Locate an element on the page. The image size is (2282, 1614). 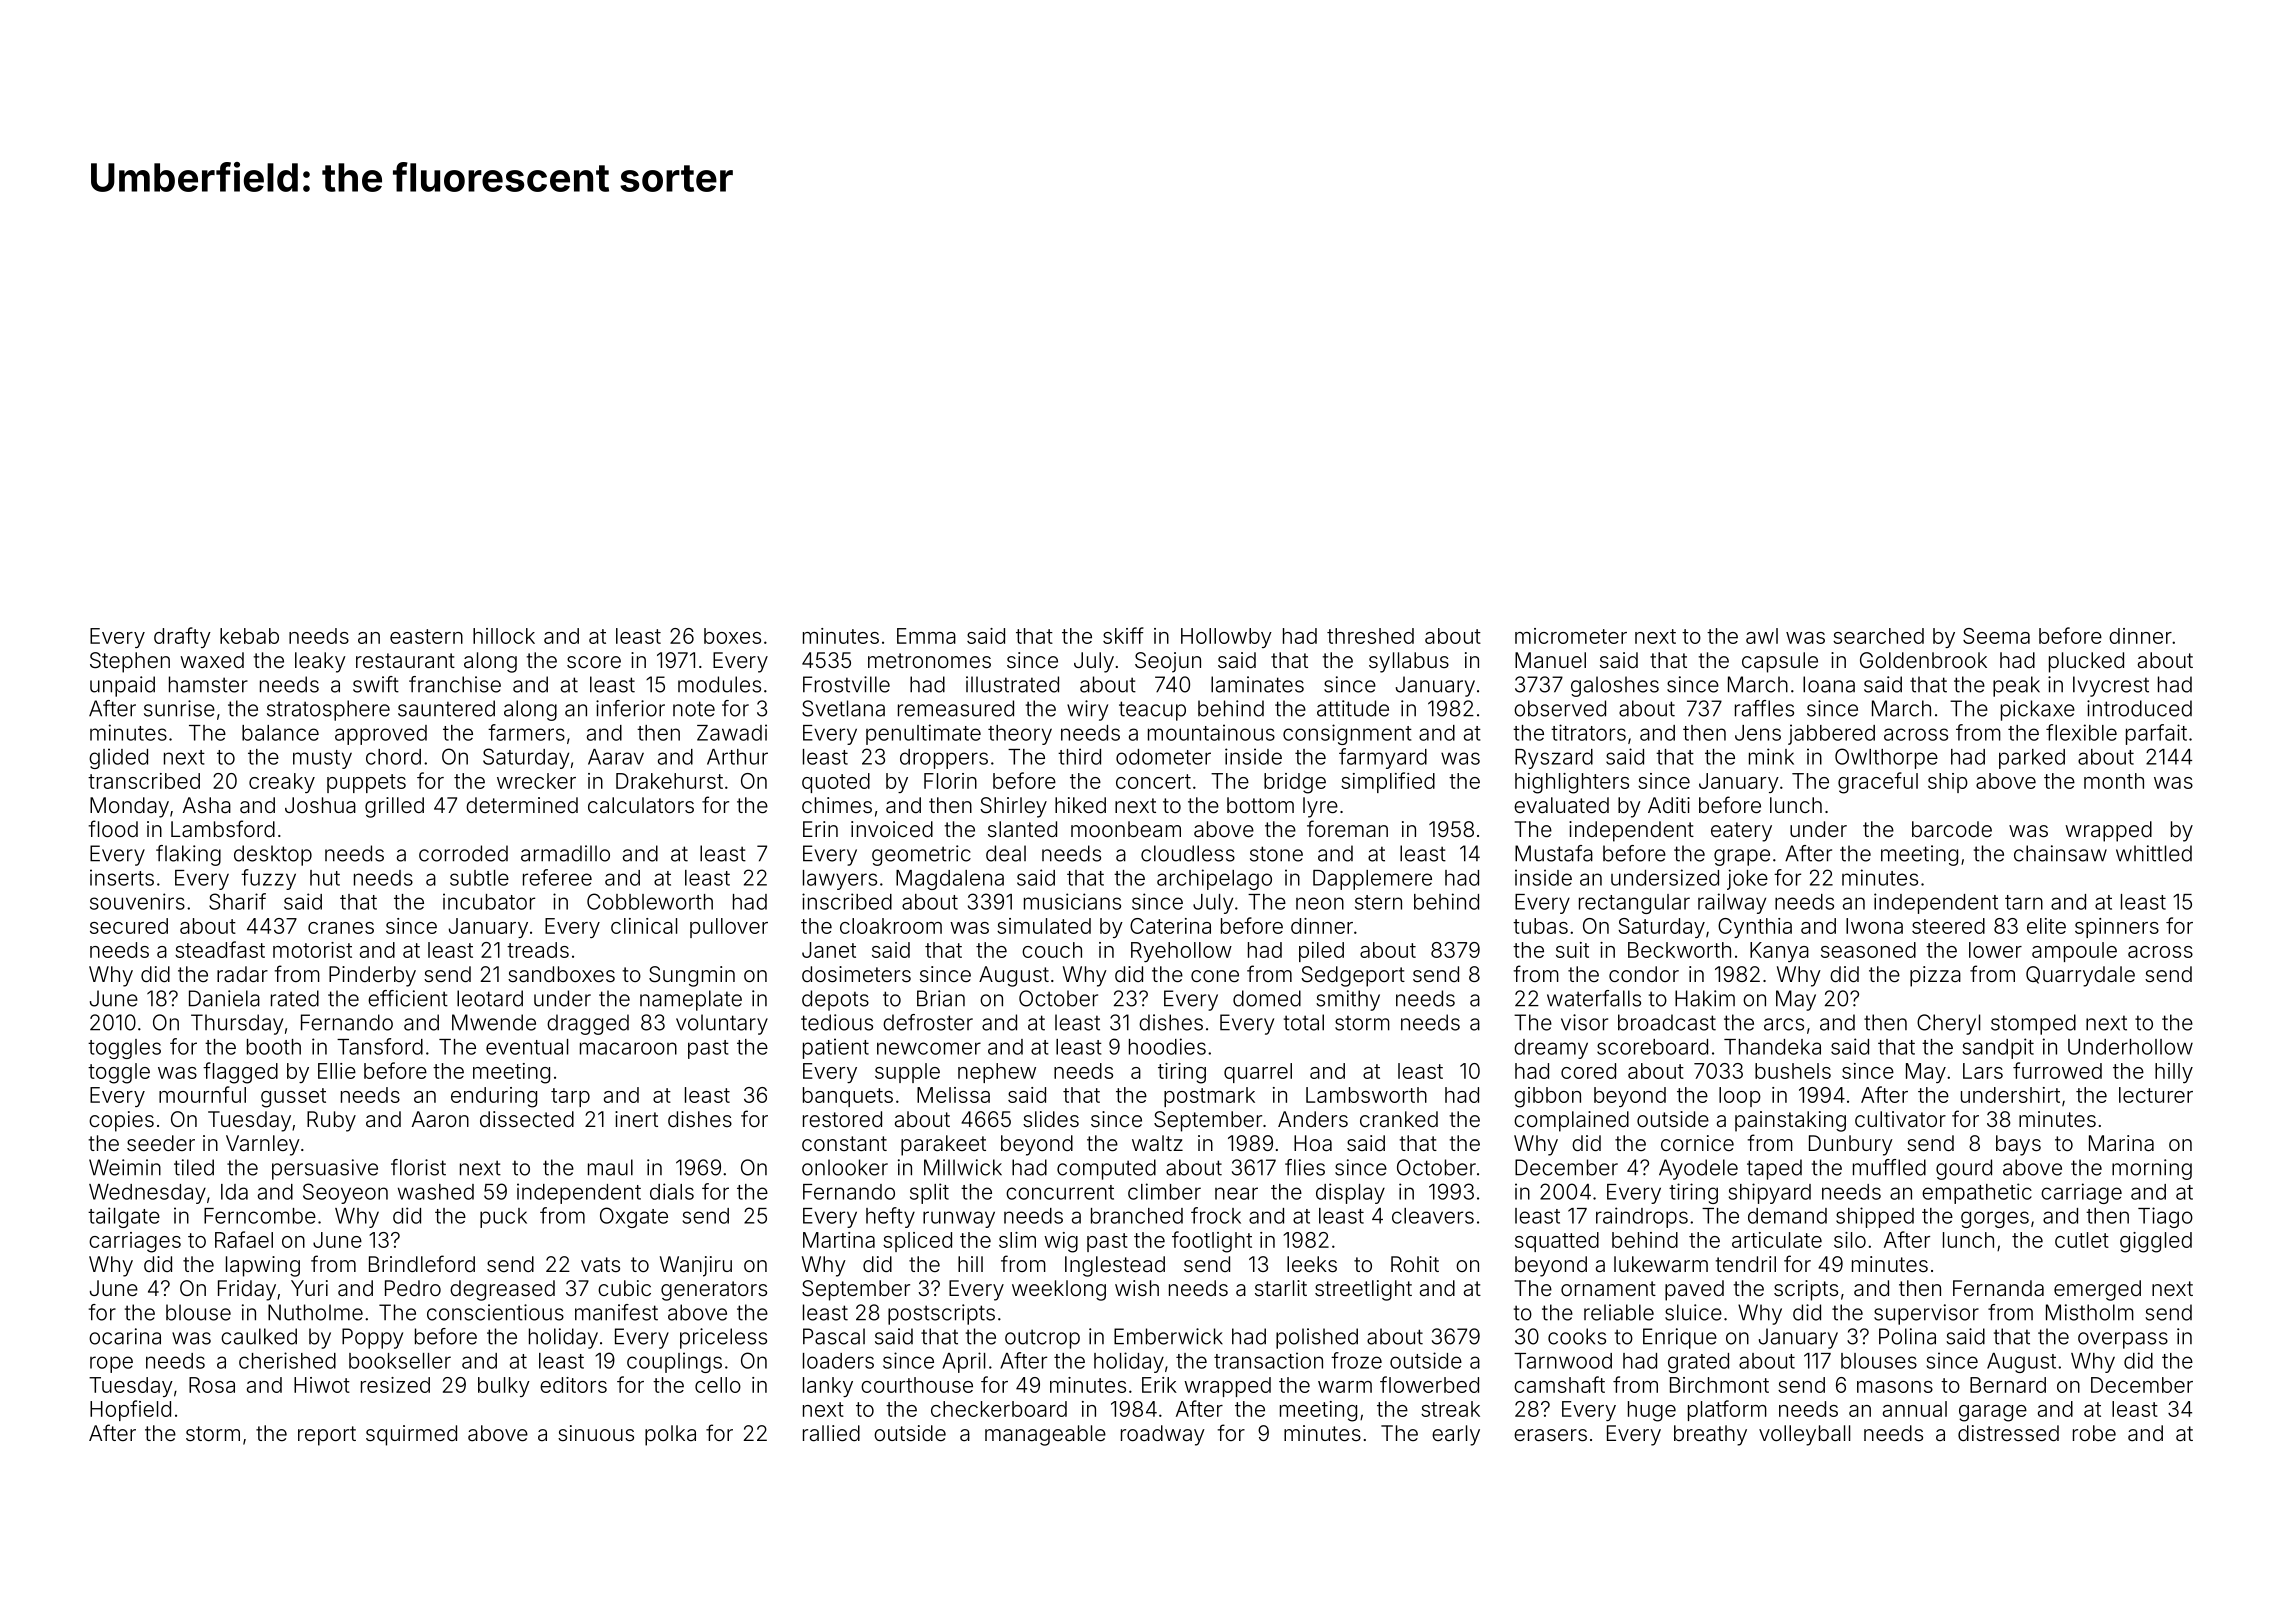
Quarrydale is located at coordinates (2080, 976).
